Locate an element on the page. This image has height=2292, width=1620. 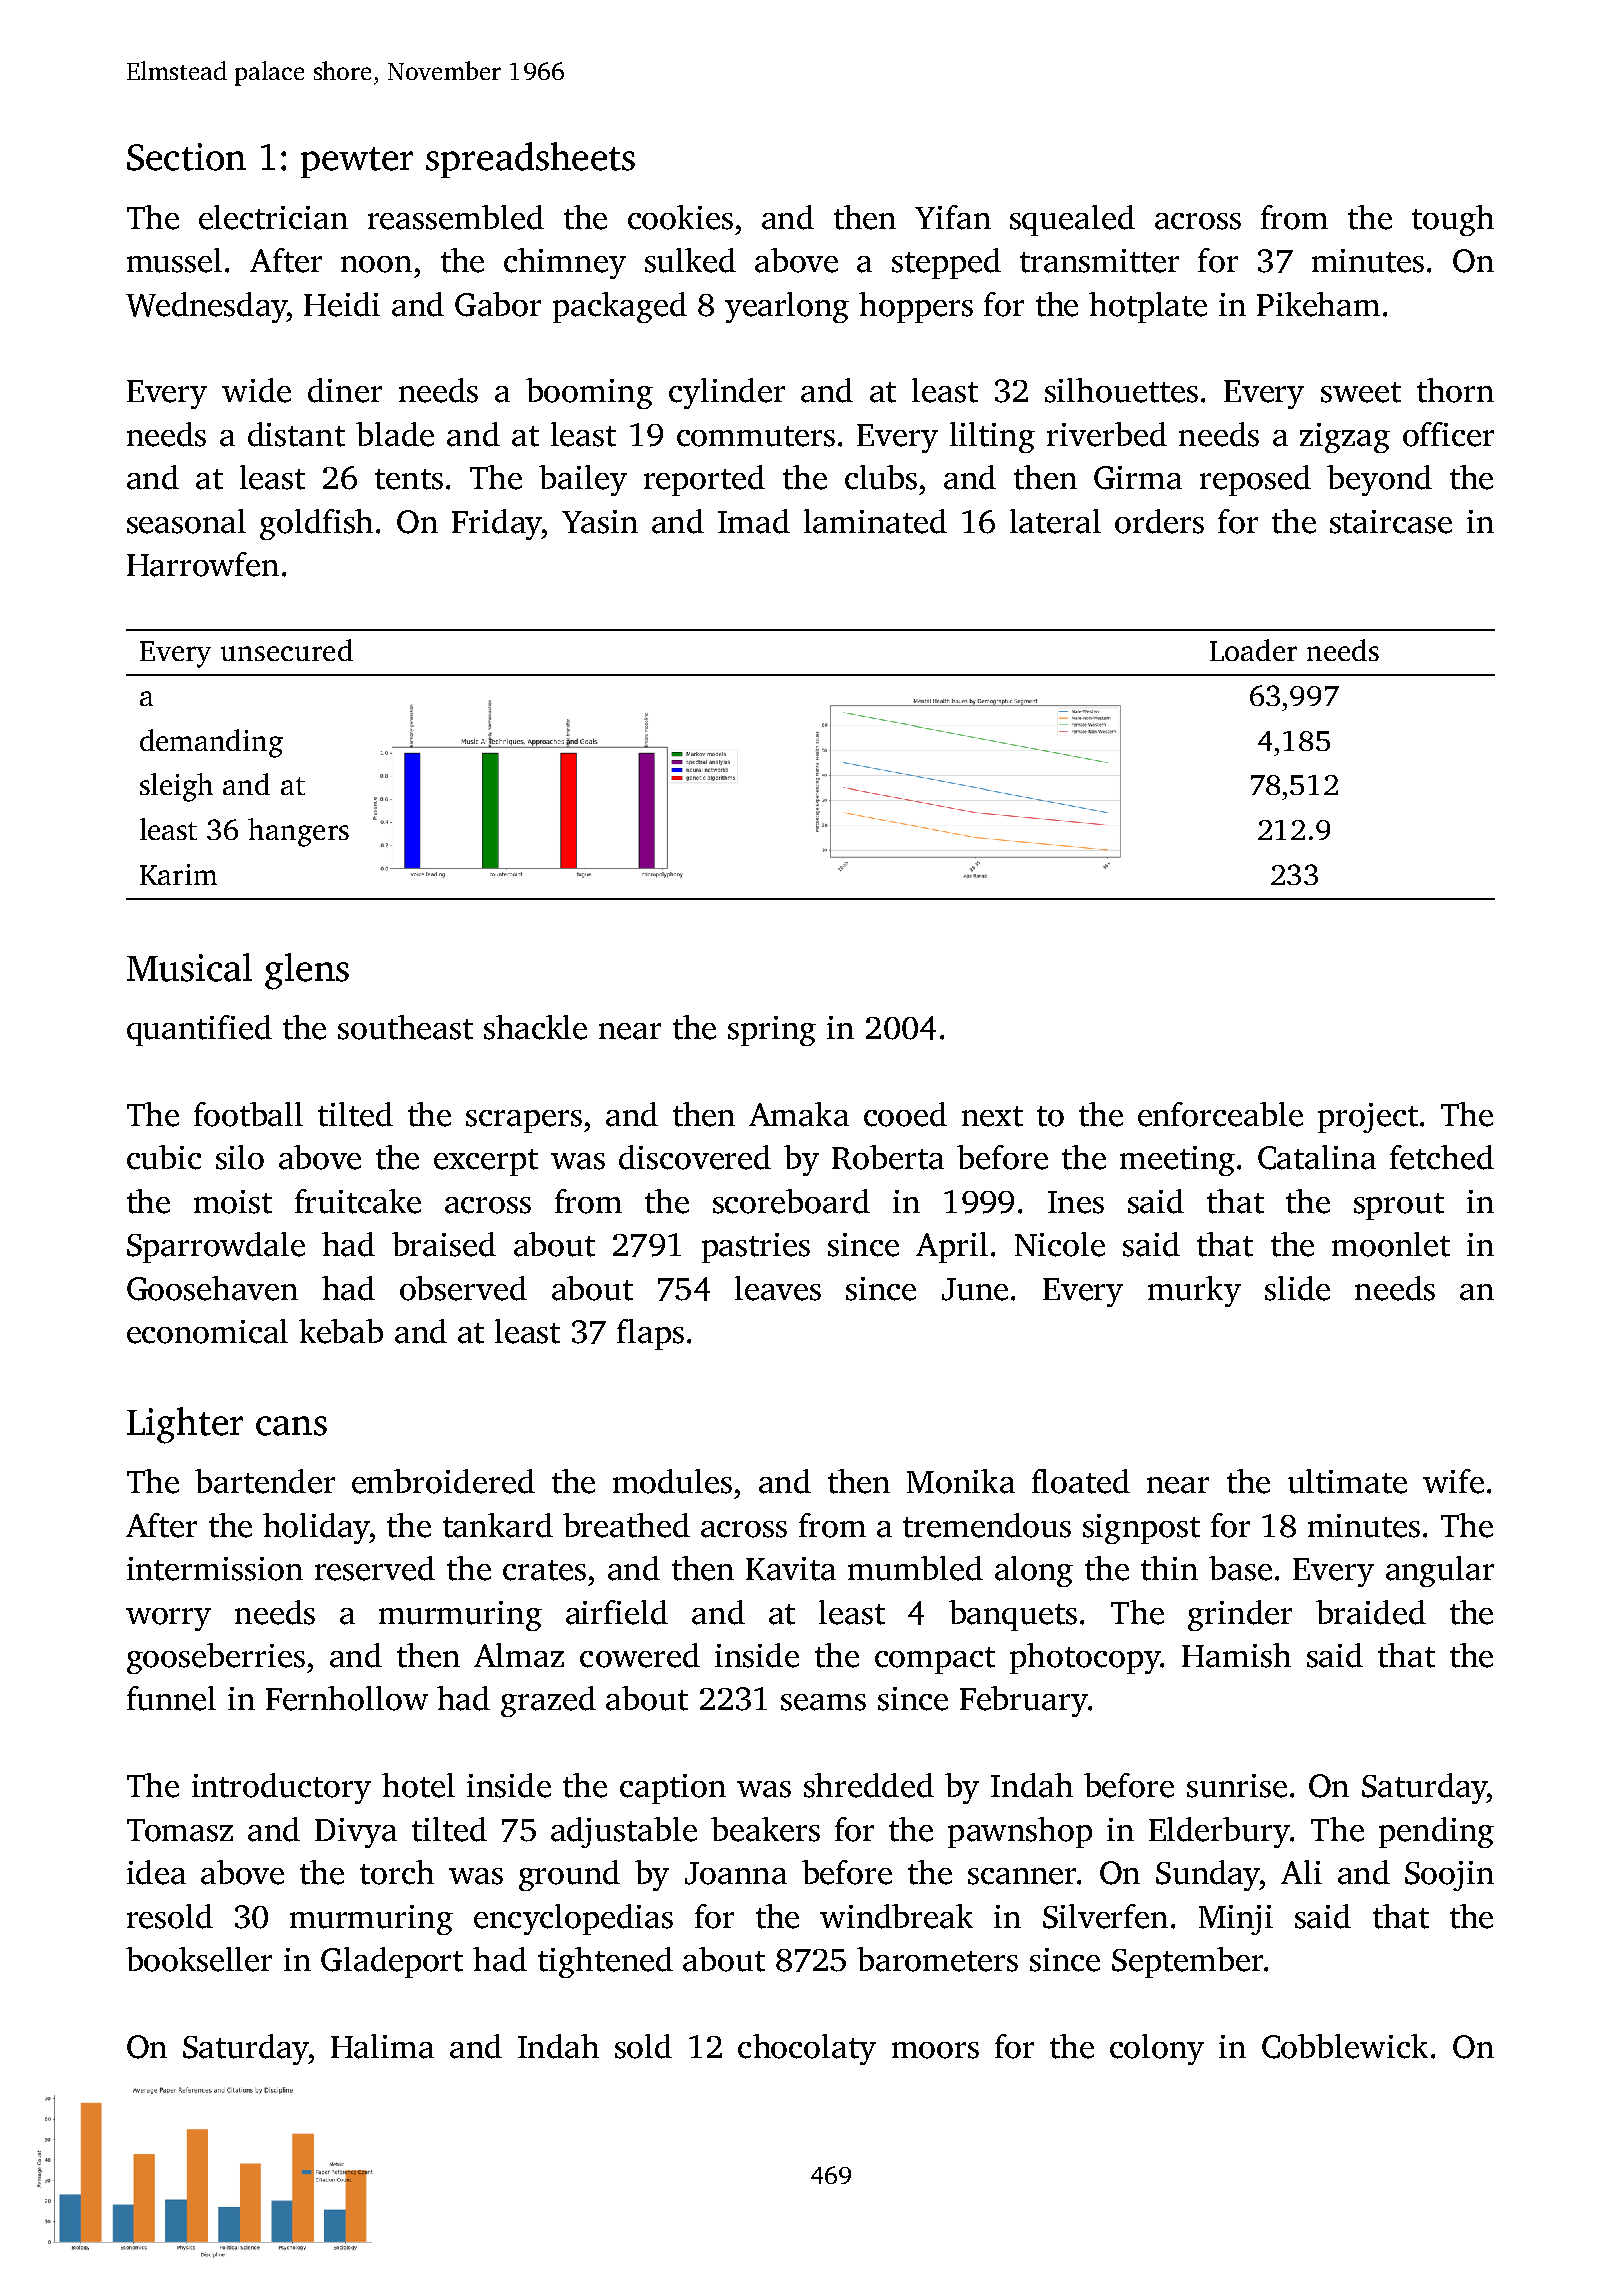
Kavita is located at coordinates (791, 1569).
